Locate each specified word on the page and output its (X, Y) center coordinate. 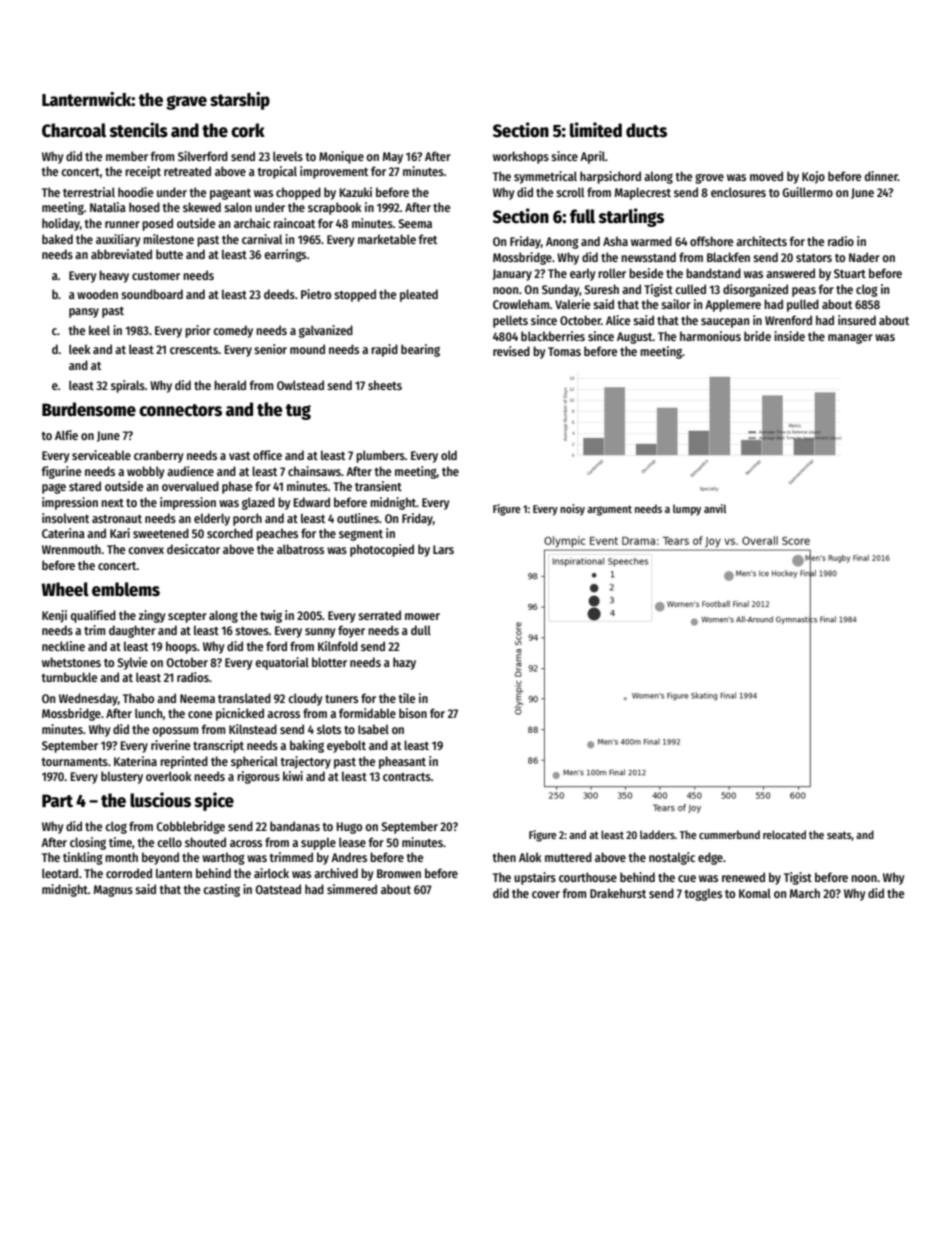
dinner (881, 176)
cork (248, 130)
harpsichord (610, 177)
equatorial (282, 663)
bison (413, 713)
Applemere (733, 305)
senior (270, 349)
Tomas (564, 351)
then (504, 857)
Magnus (113, 891)
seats (839, 836)
